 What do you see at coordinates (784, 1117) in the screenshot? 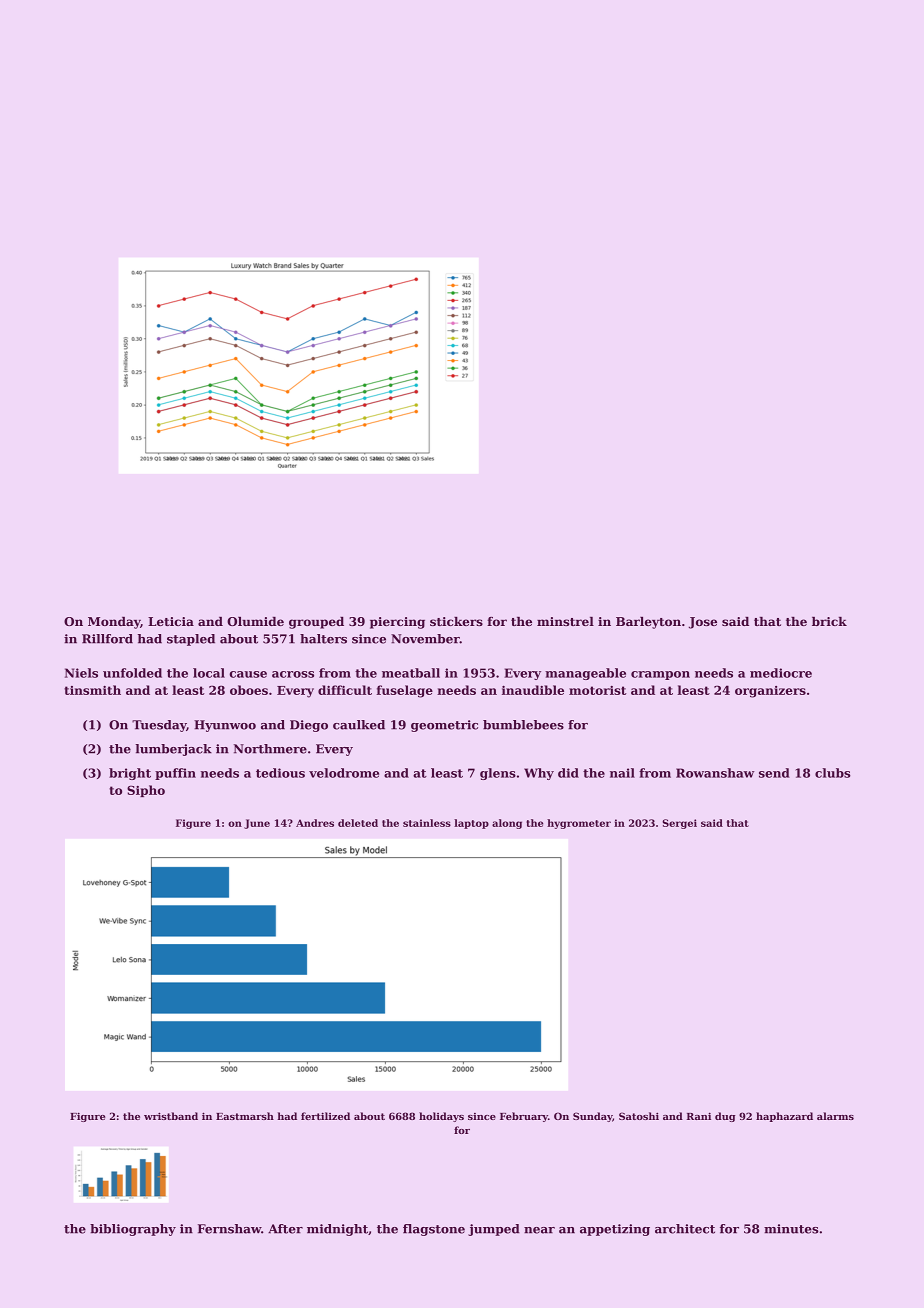
I see `haphazard` at bounding box center [784, 1117].
